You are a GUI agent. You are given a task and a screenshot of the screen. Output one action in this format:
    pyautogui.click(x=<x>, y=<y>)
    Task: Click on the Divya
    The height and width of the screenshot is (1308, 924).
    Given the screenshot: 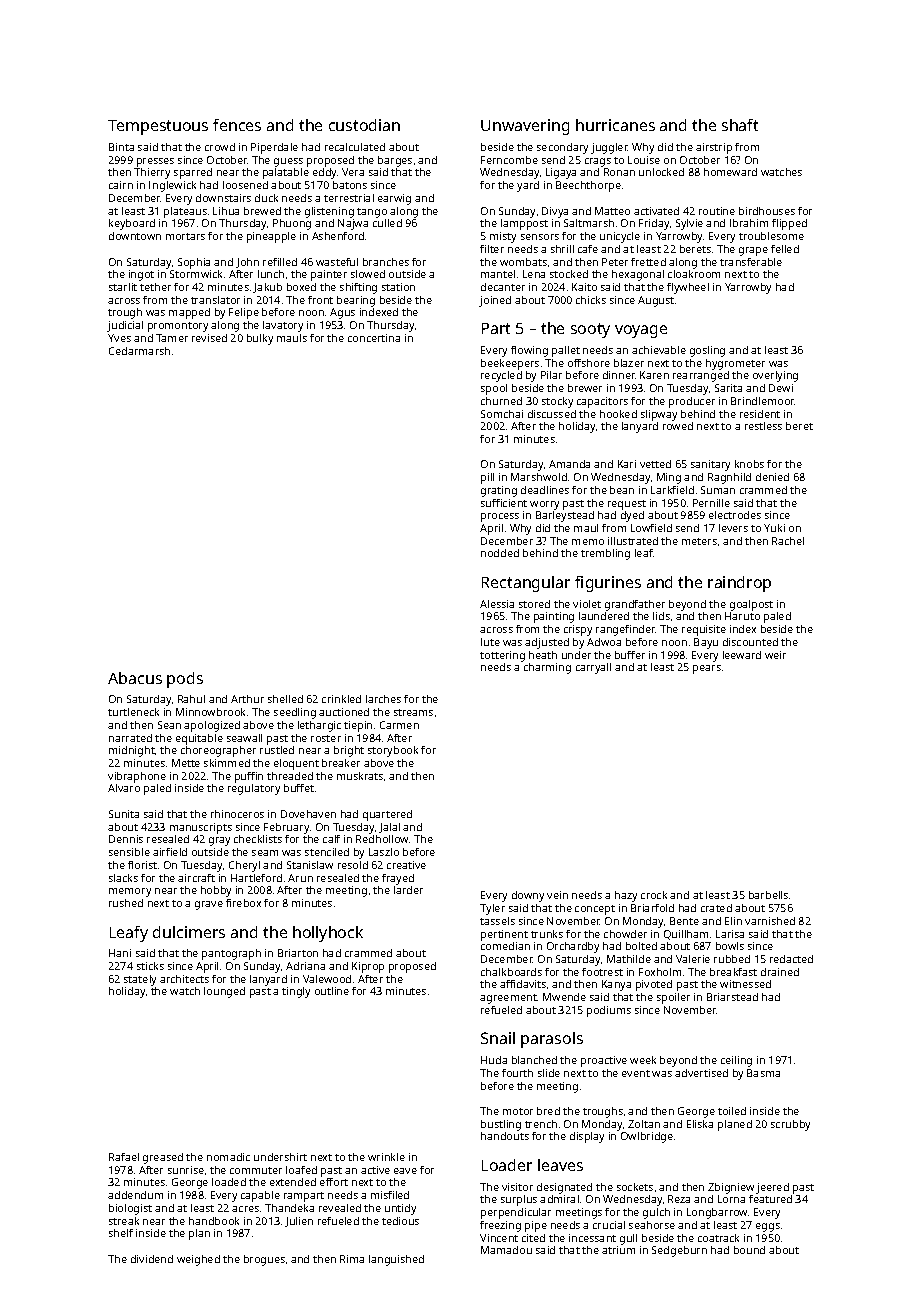 What is the action you would take?
    pyautogui.click(x=555, y=212)
